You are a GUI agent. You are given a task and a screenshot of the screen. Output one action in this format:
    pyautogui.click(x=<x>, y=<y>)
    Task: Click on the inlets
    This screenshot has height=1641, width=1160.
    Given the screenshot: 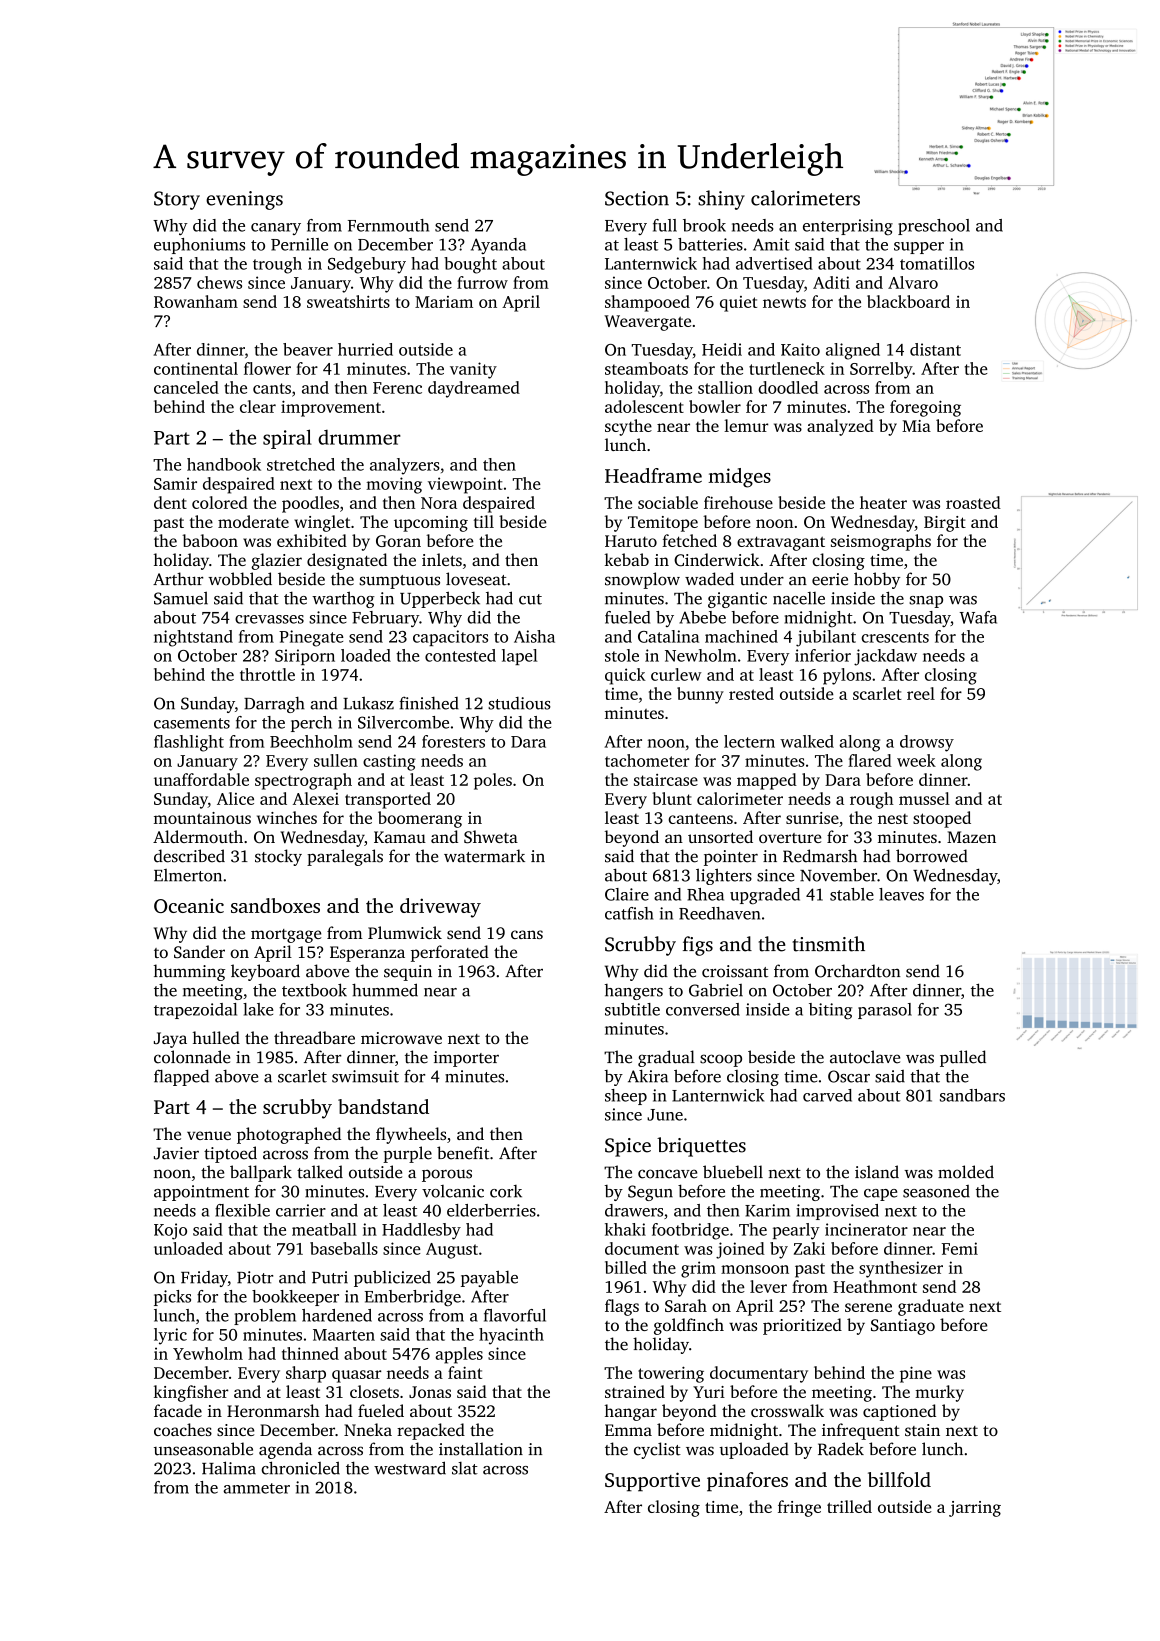 What is the action you would take?
    pyautogui.click(x=442, y=559)
